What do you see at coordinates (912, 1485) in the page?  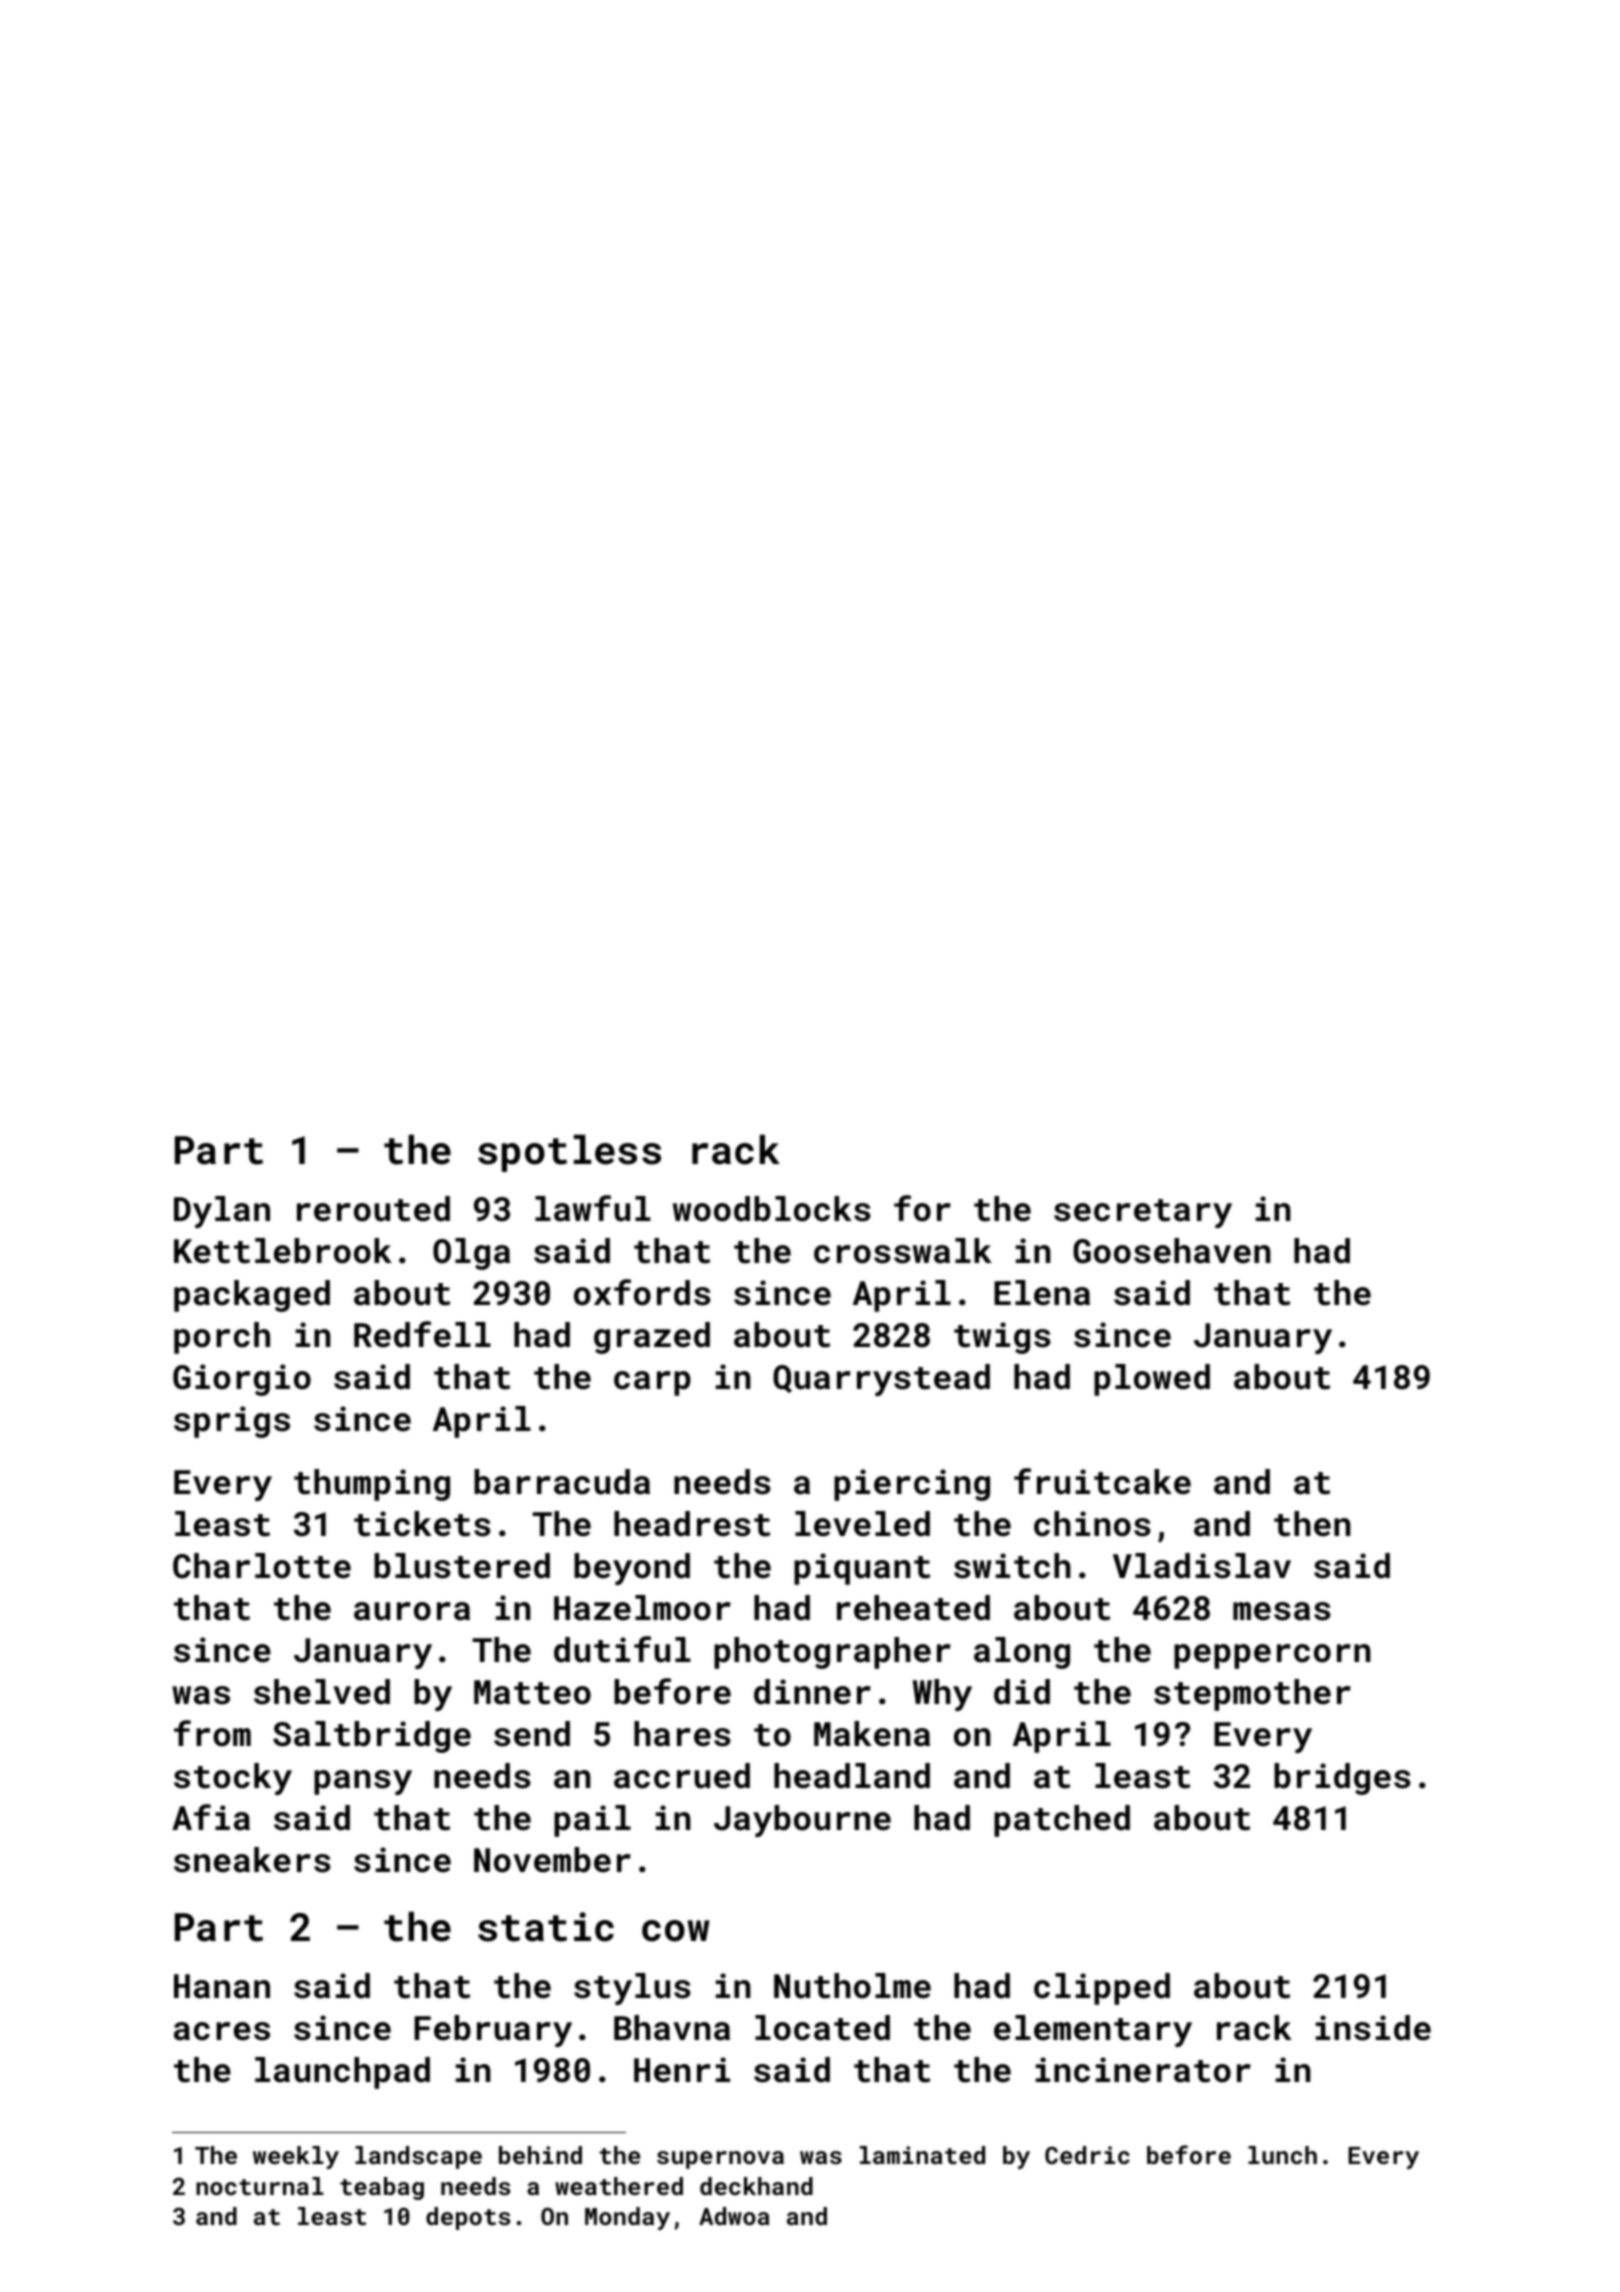 I see `piercing` at bounding box center [912, 1485].
